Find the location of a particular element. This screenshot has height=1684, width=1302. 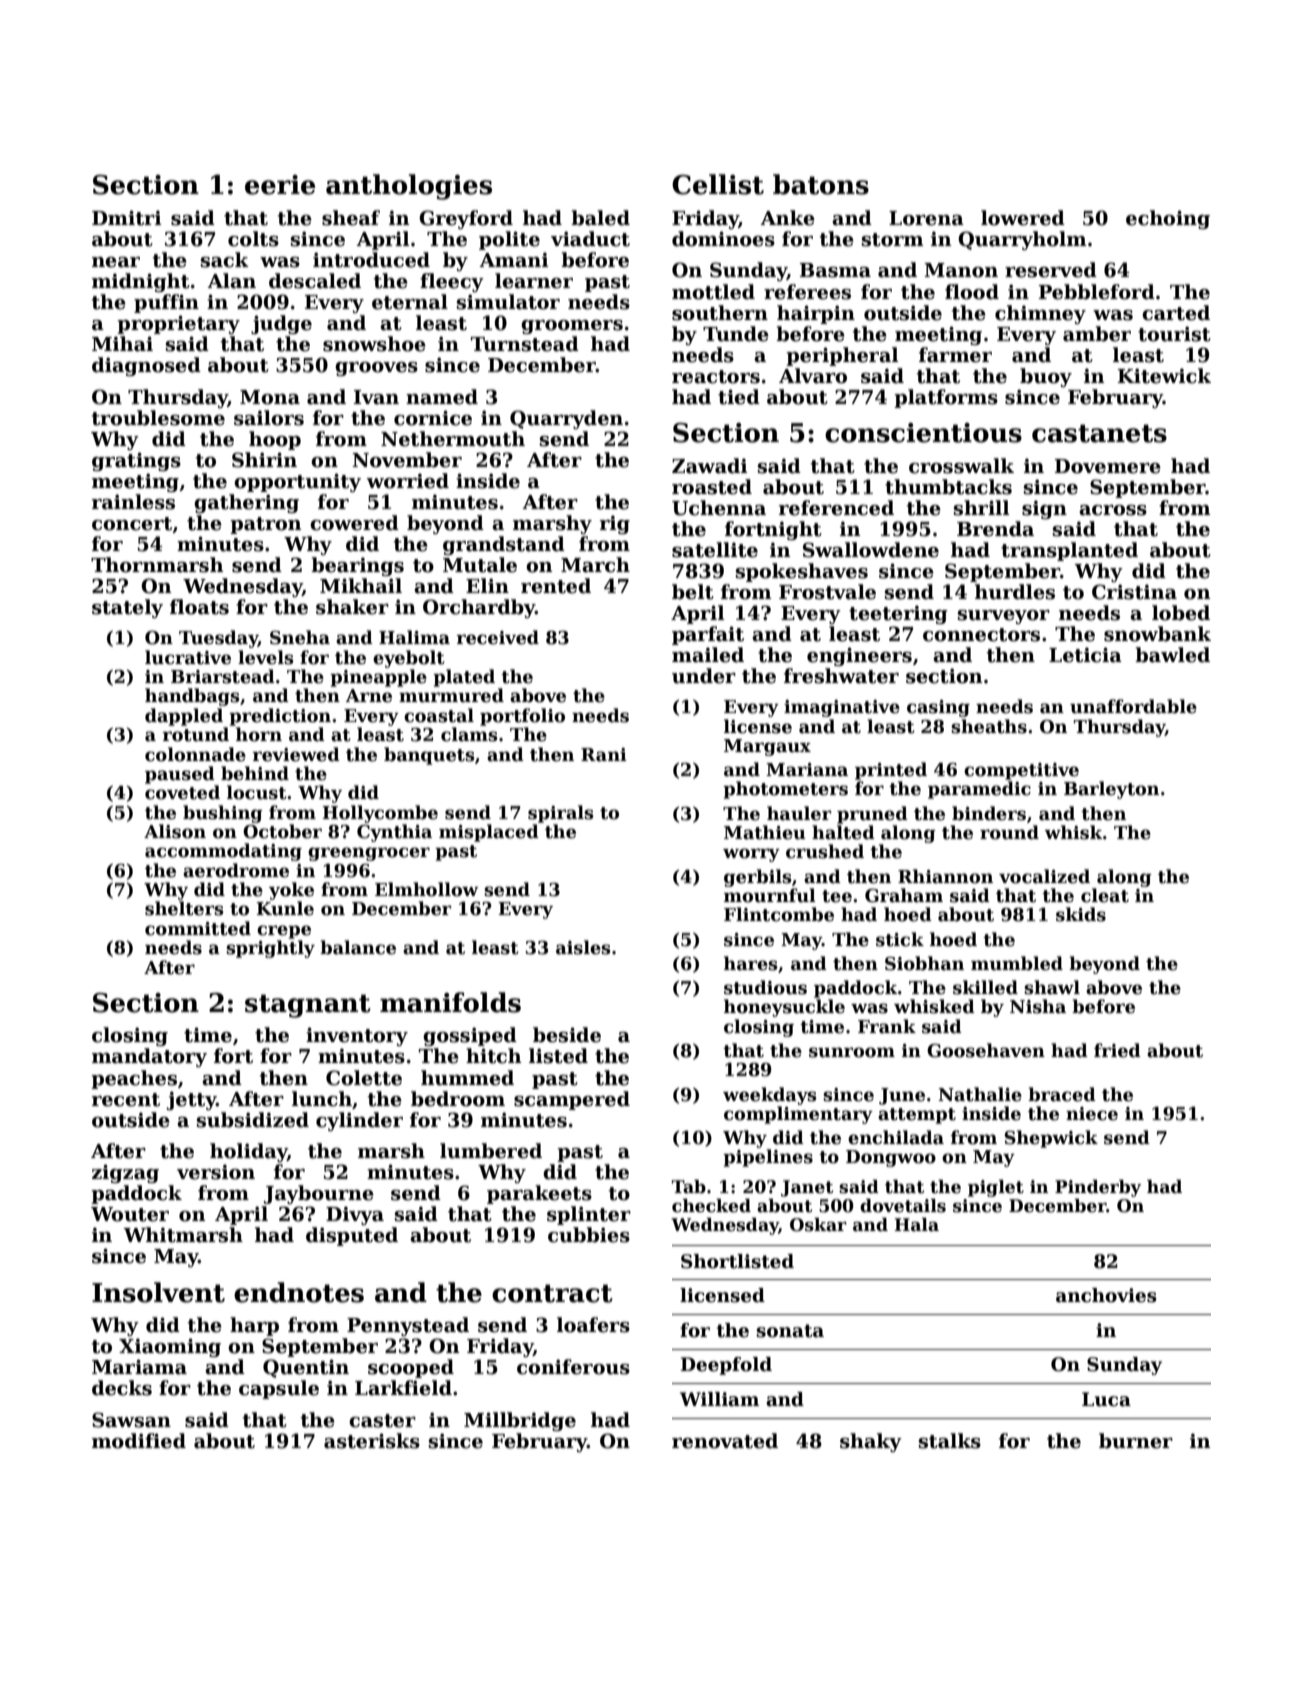

Dmitri is located at coordinates (126, 218).
